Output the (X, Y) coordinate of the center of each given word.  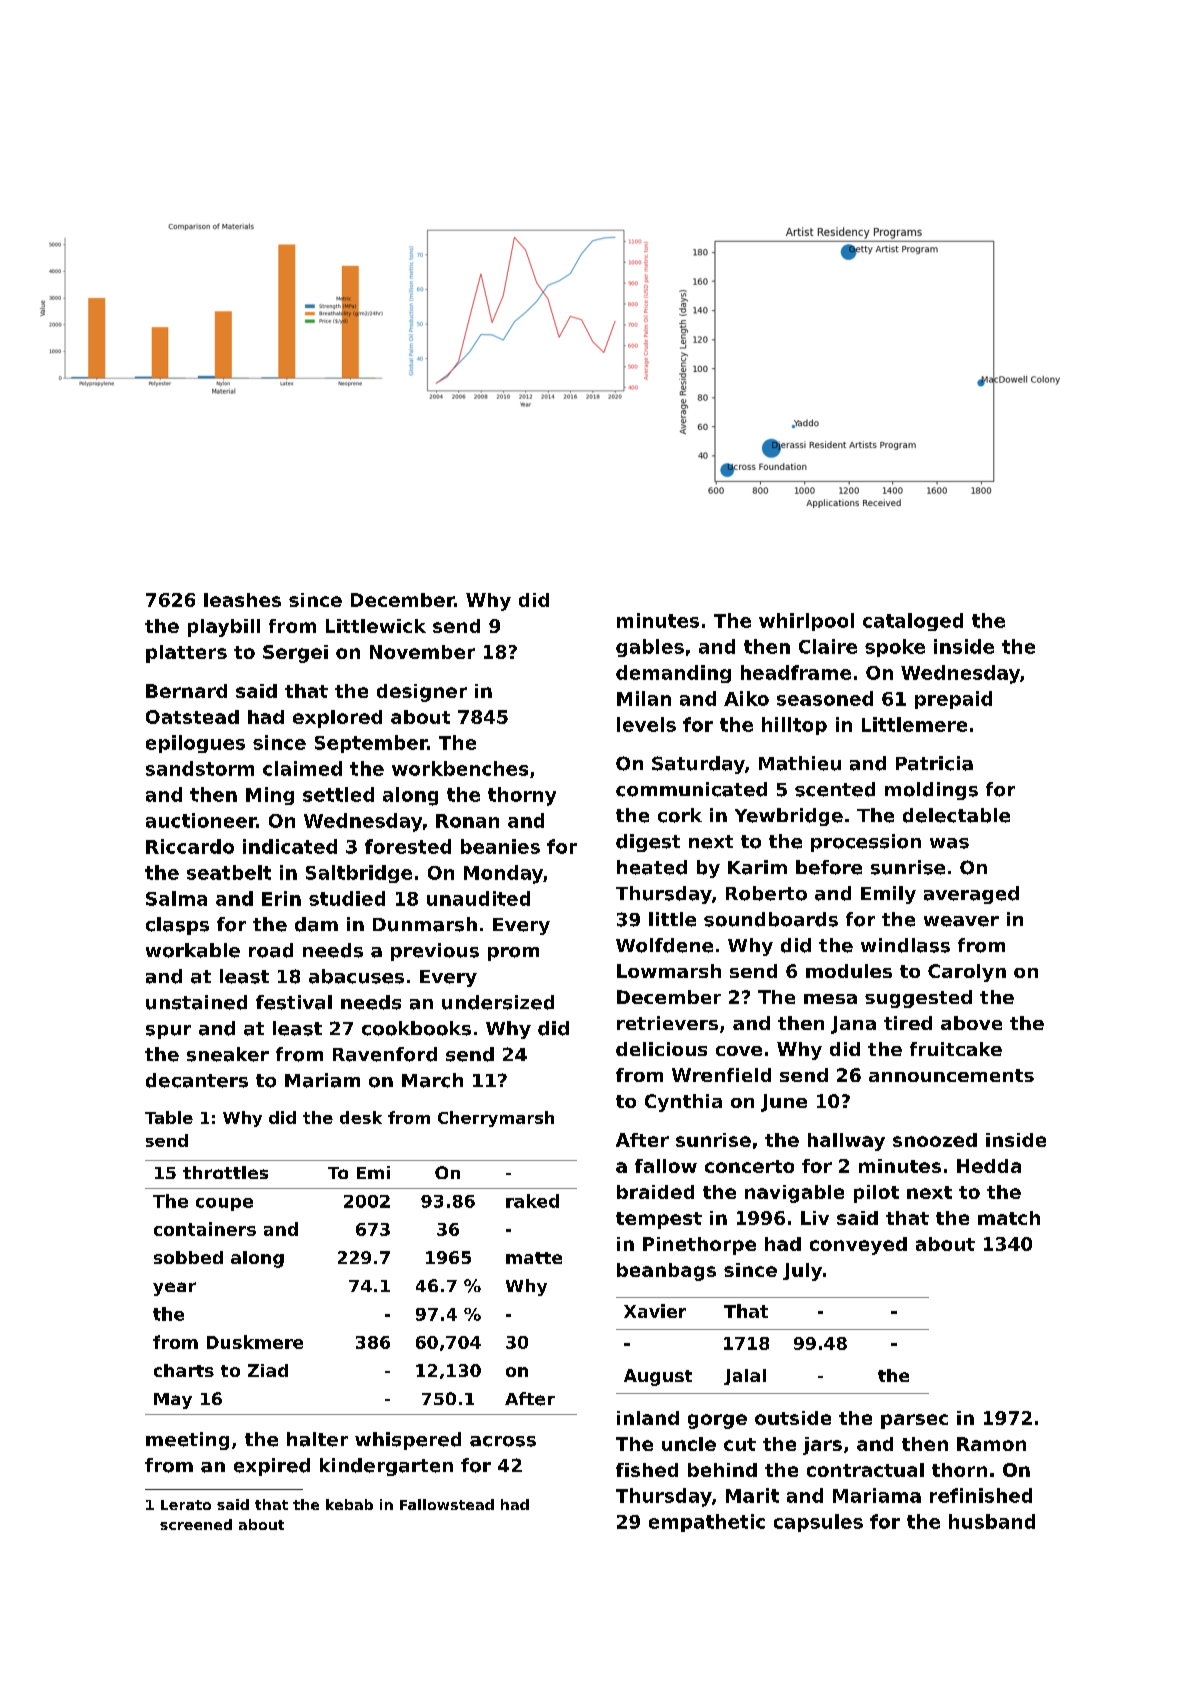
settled (338, 794)
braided (655, 1192)
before (829, 867)
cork (680, 815)
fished (647, 1470)
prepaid (953, 700)
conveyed (858, 1246)
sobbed (188, 1257)
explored (337, 719)
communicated (691, 789)
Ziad (268, 1370)
